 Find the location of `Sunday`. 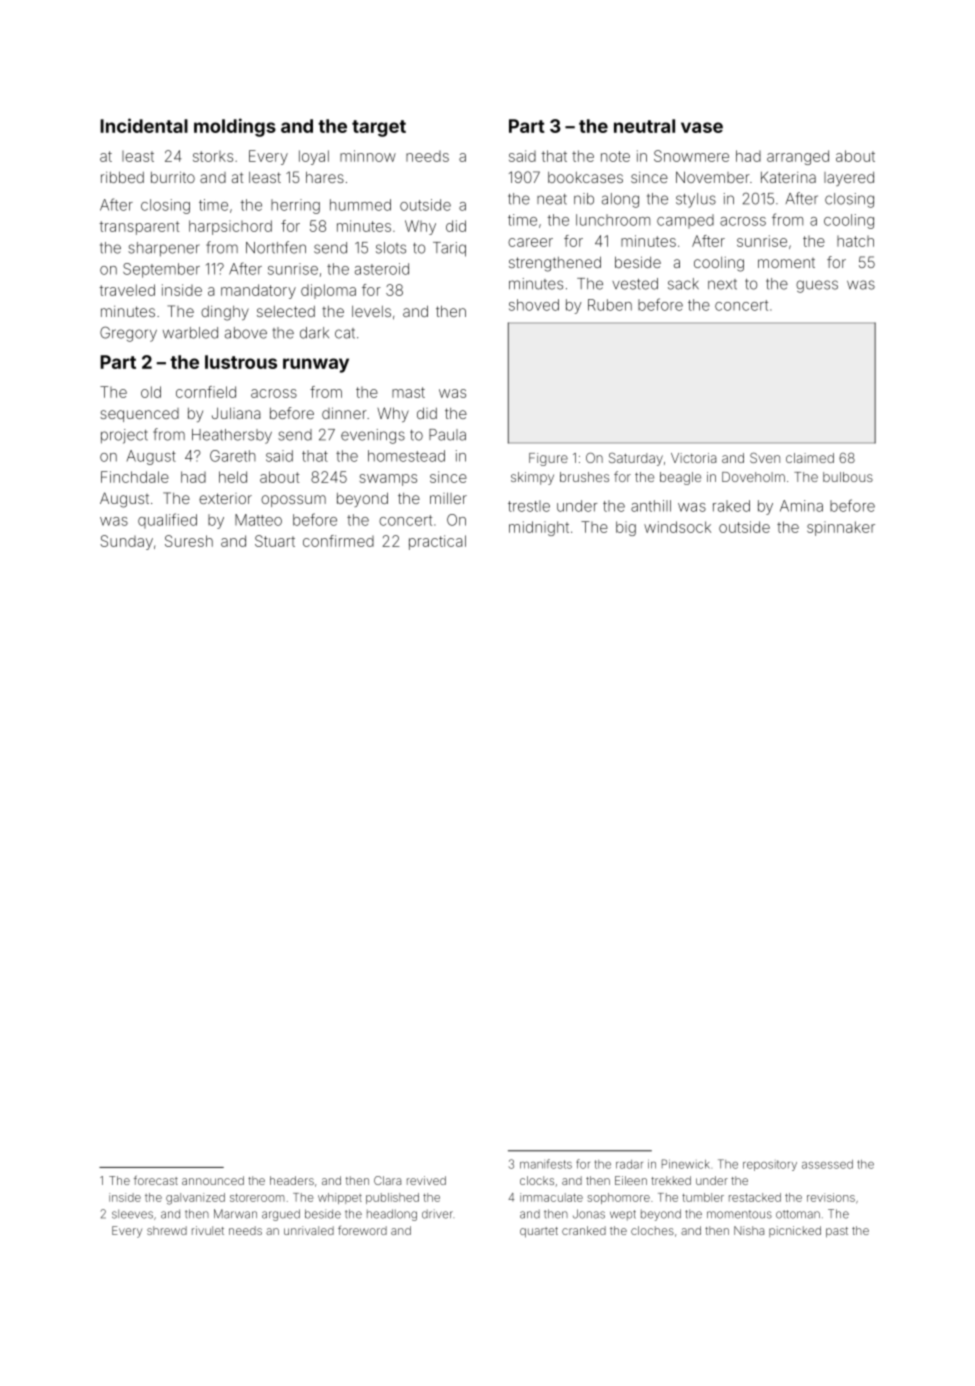

Sunday is located at coordinates (126, 542).
